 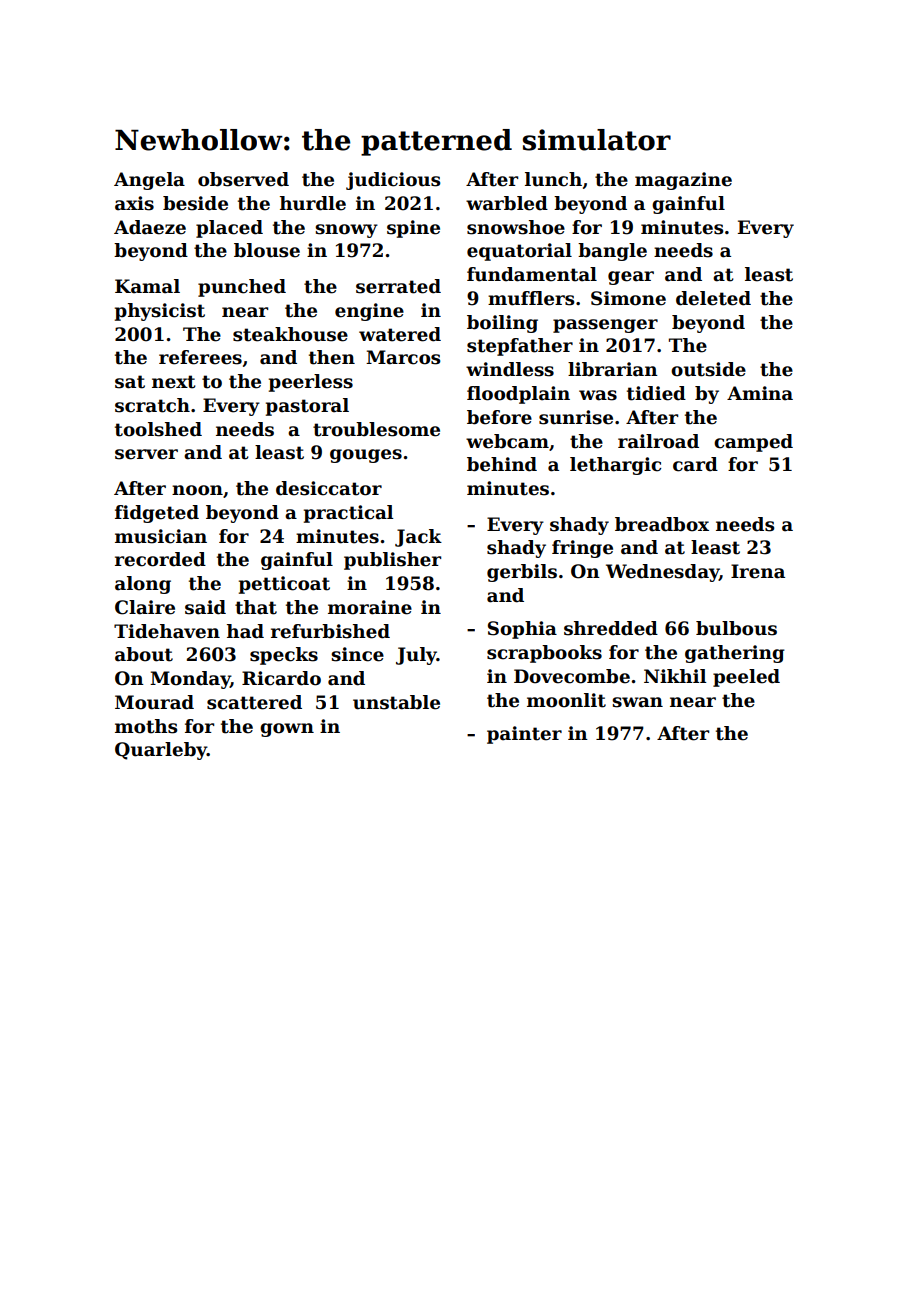 I want to click on physicist, so click(x=160, y=312).
